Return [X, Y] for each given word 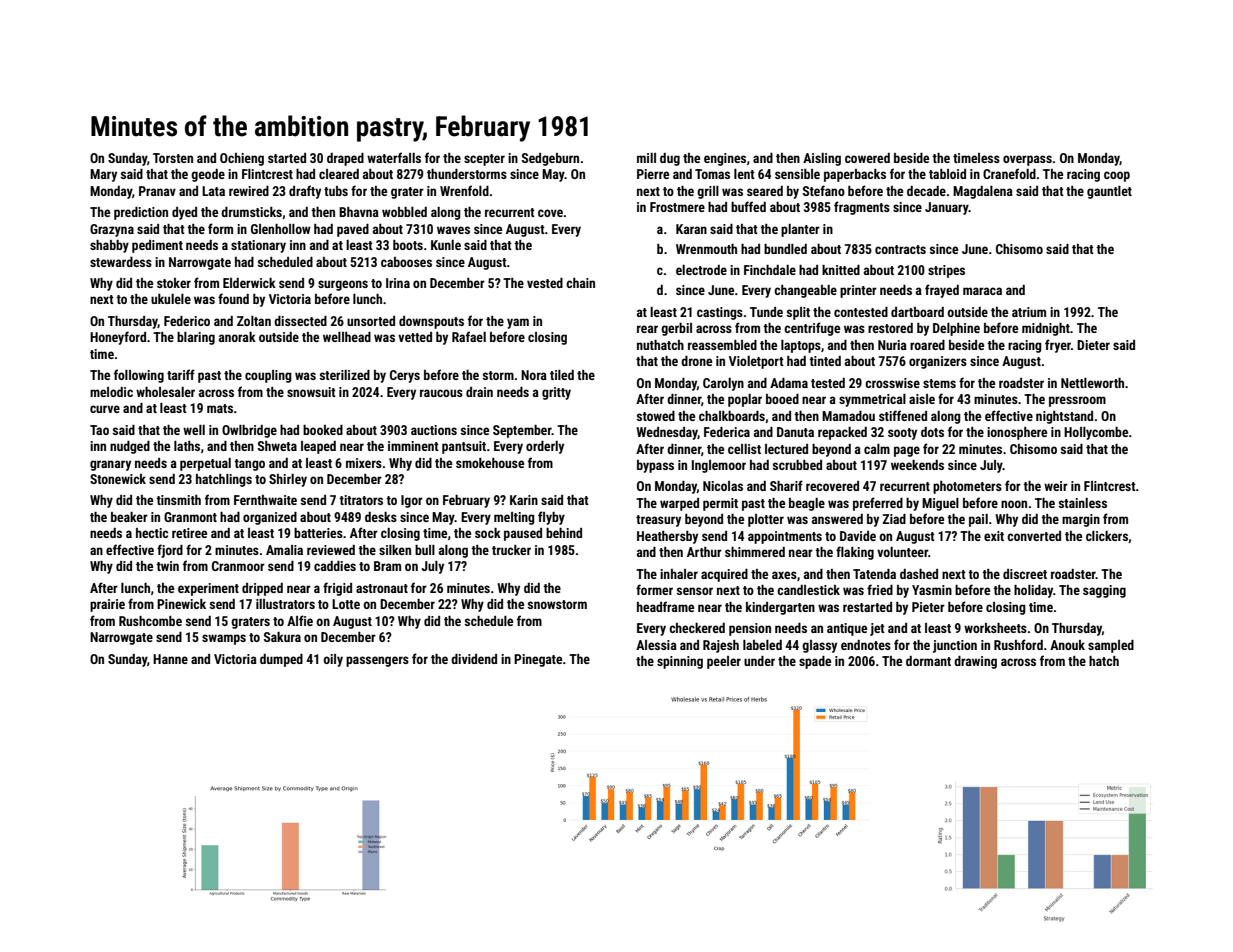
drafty [305, 192]
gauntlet [1109, 192]
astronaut [382, 588]
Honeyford [118, 338]
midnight [1046, 329]
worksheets [995, 628]
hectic [152, 533]
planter [800, 230]
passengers [377, 661]
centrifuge [812, 329]
